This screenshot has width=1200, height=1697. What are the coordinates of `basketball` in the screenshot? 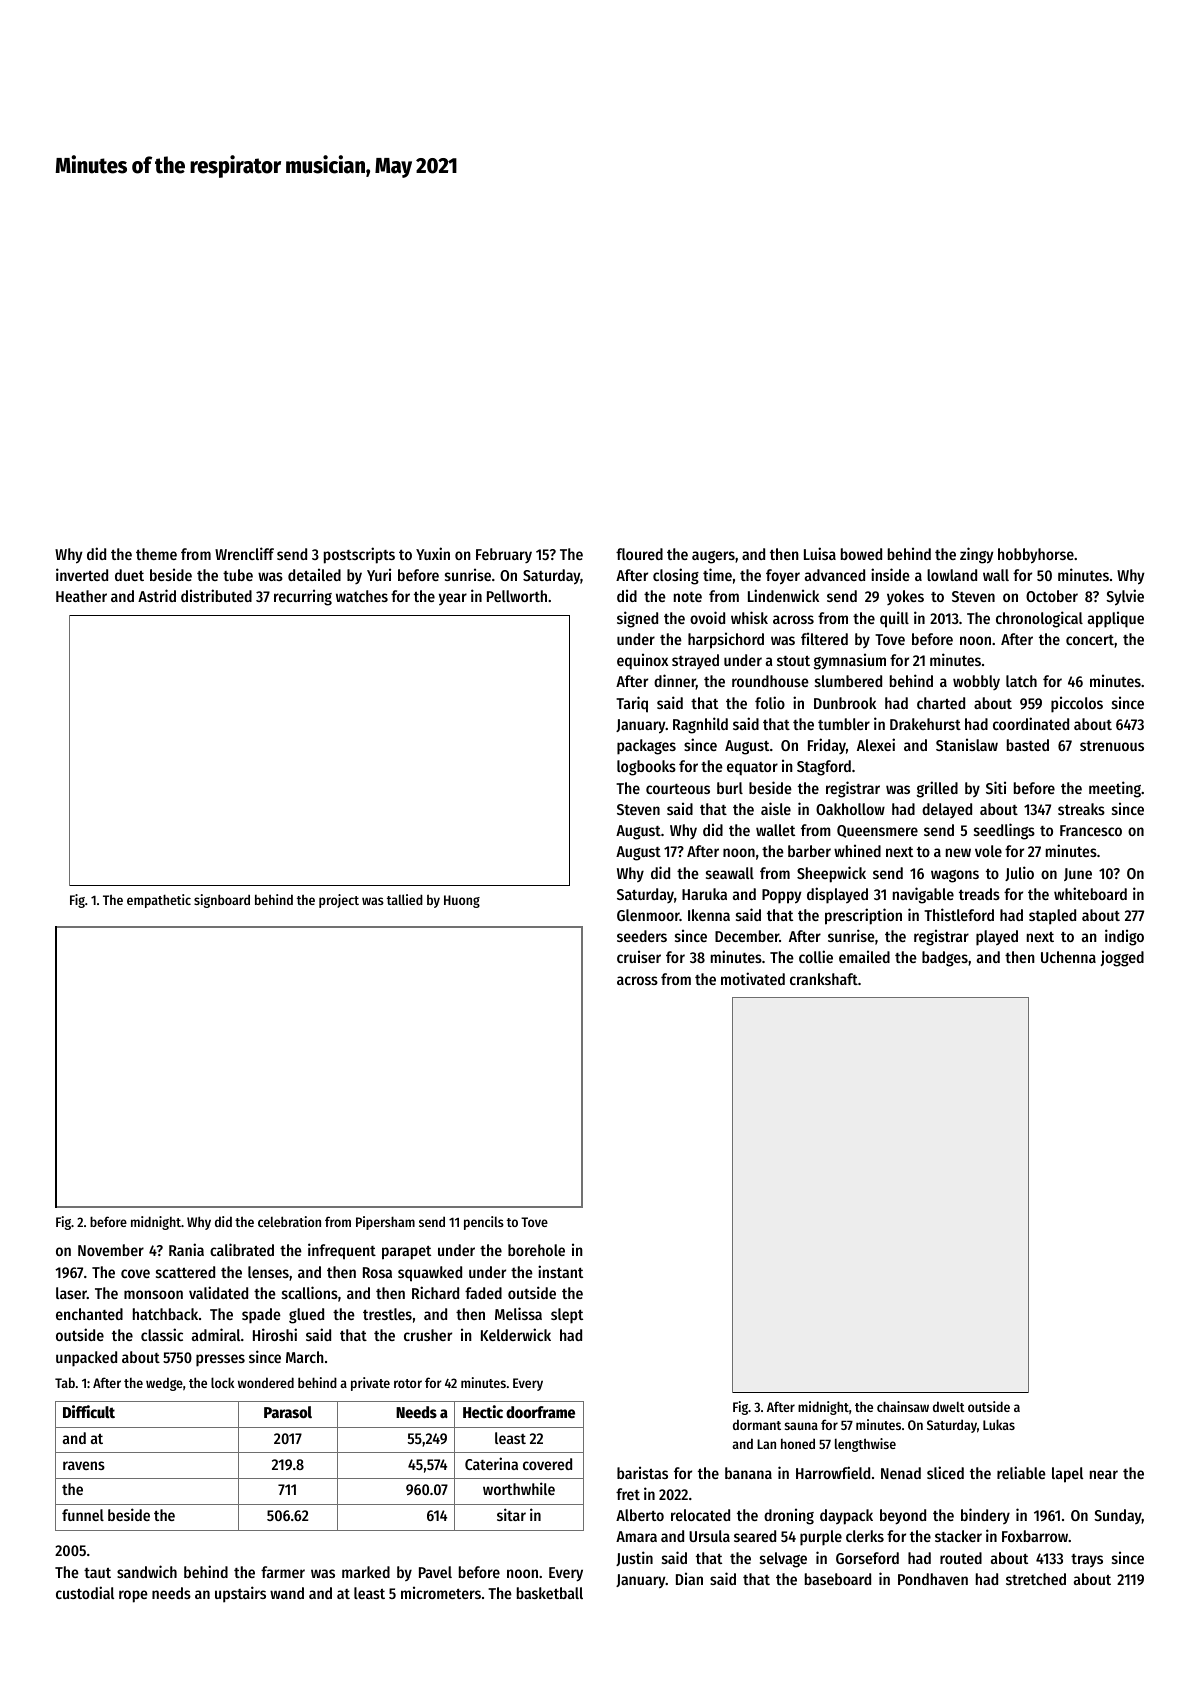 It's located at (550, 1593).
